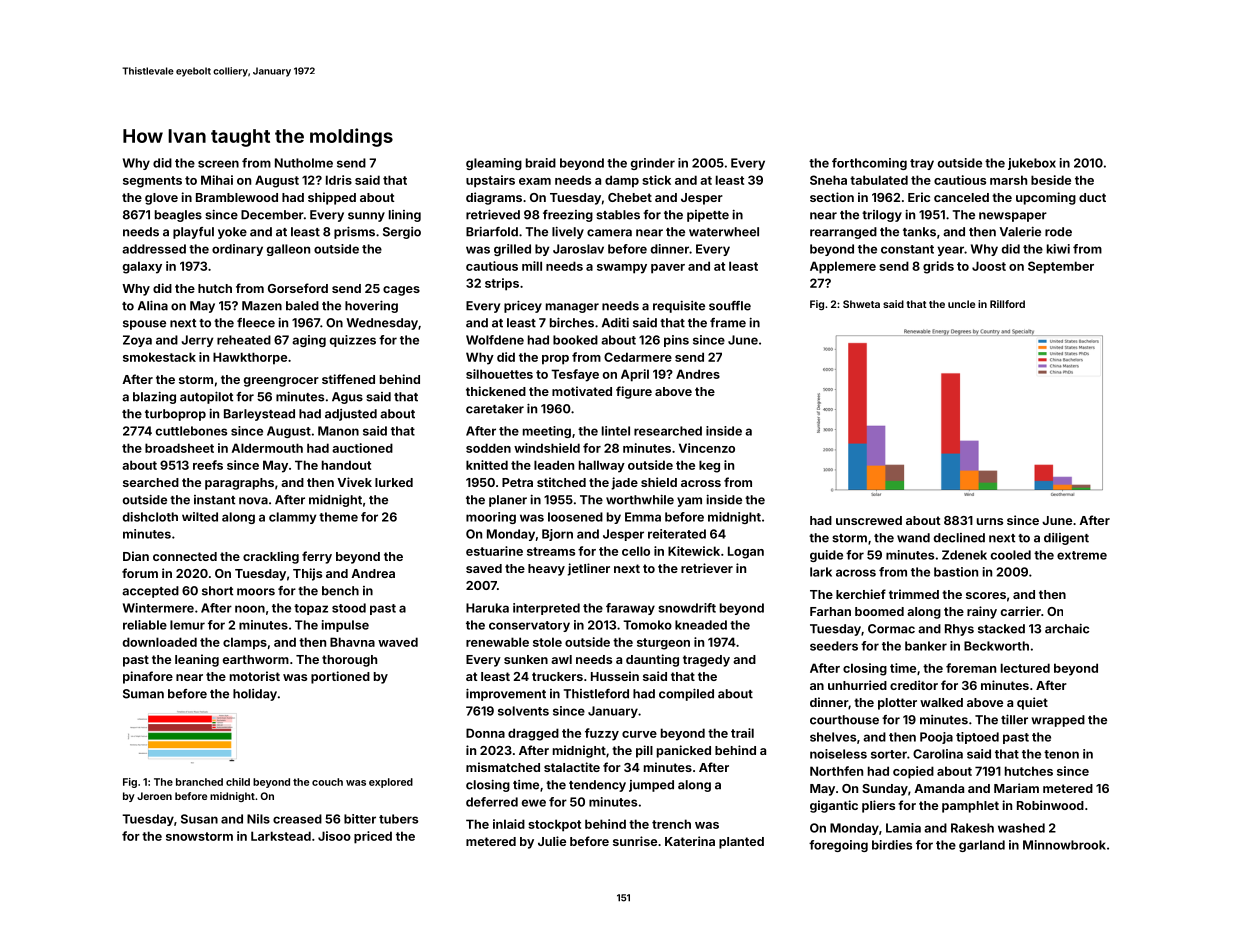  Describe the element at coordinates (199, 819) in the screenshot. I see `Susan` at that location.
